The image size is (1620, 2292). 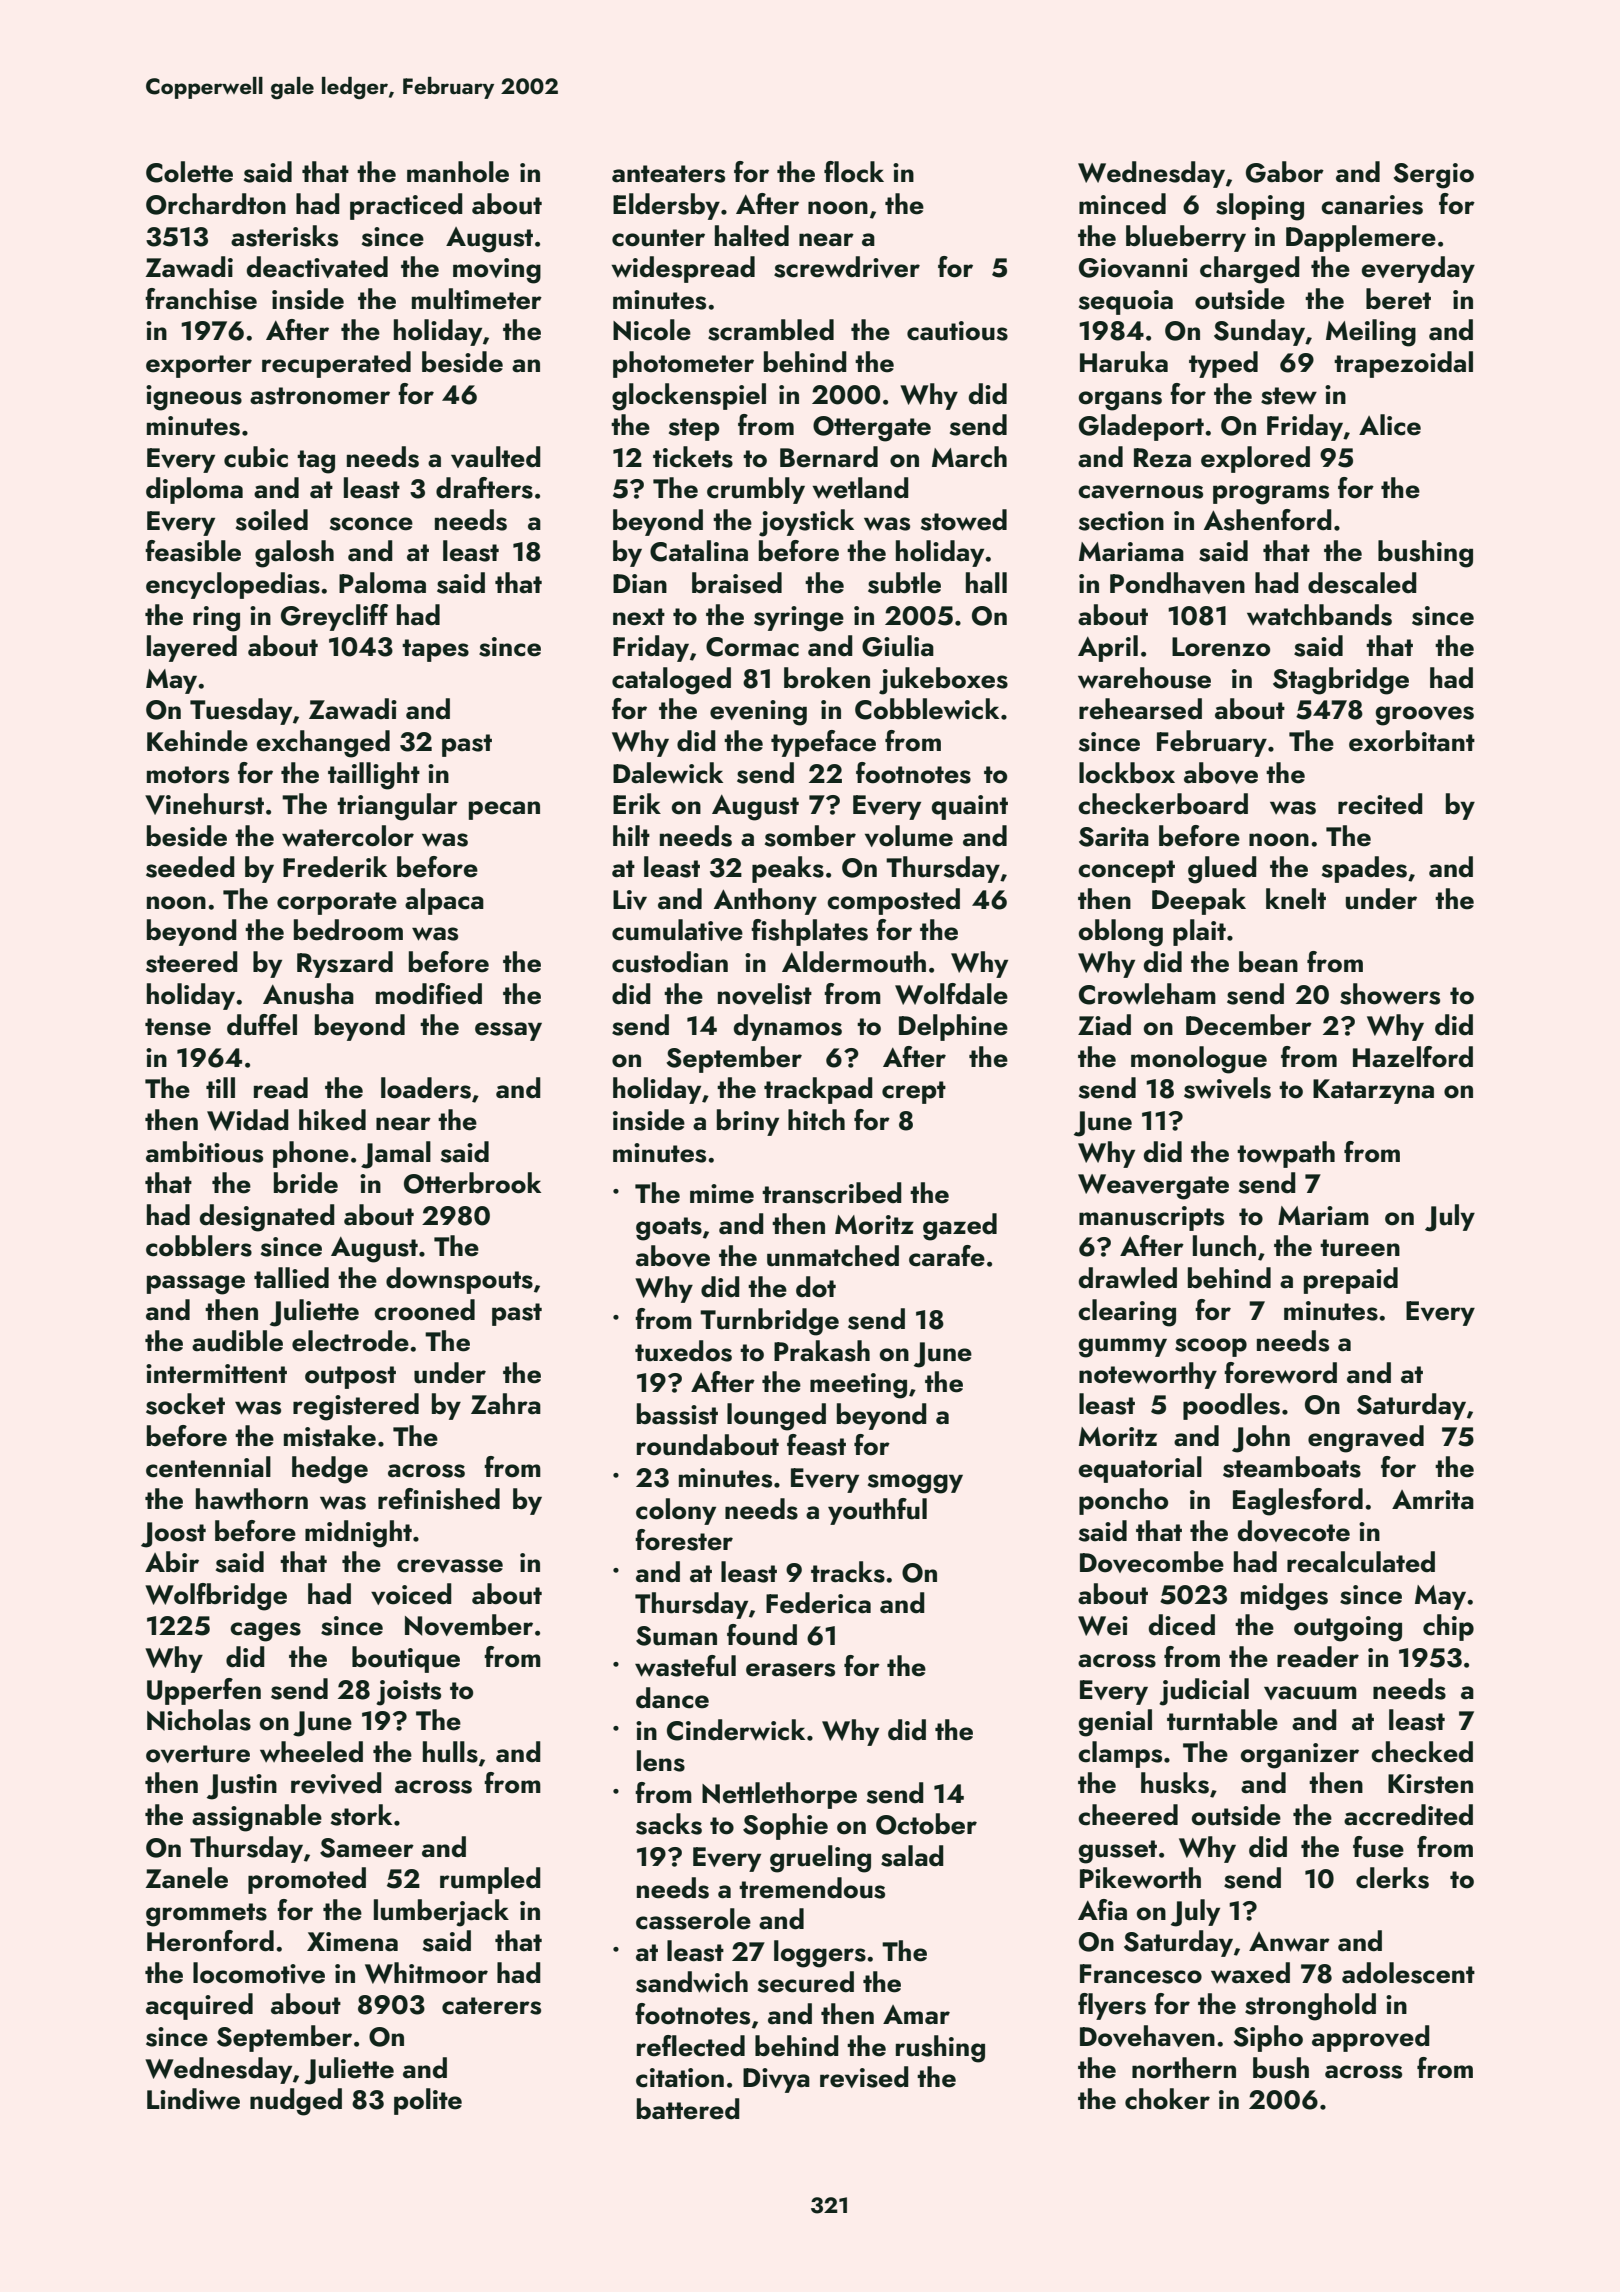 I want to click on cumulative, so click(x=677, y=930).
